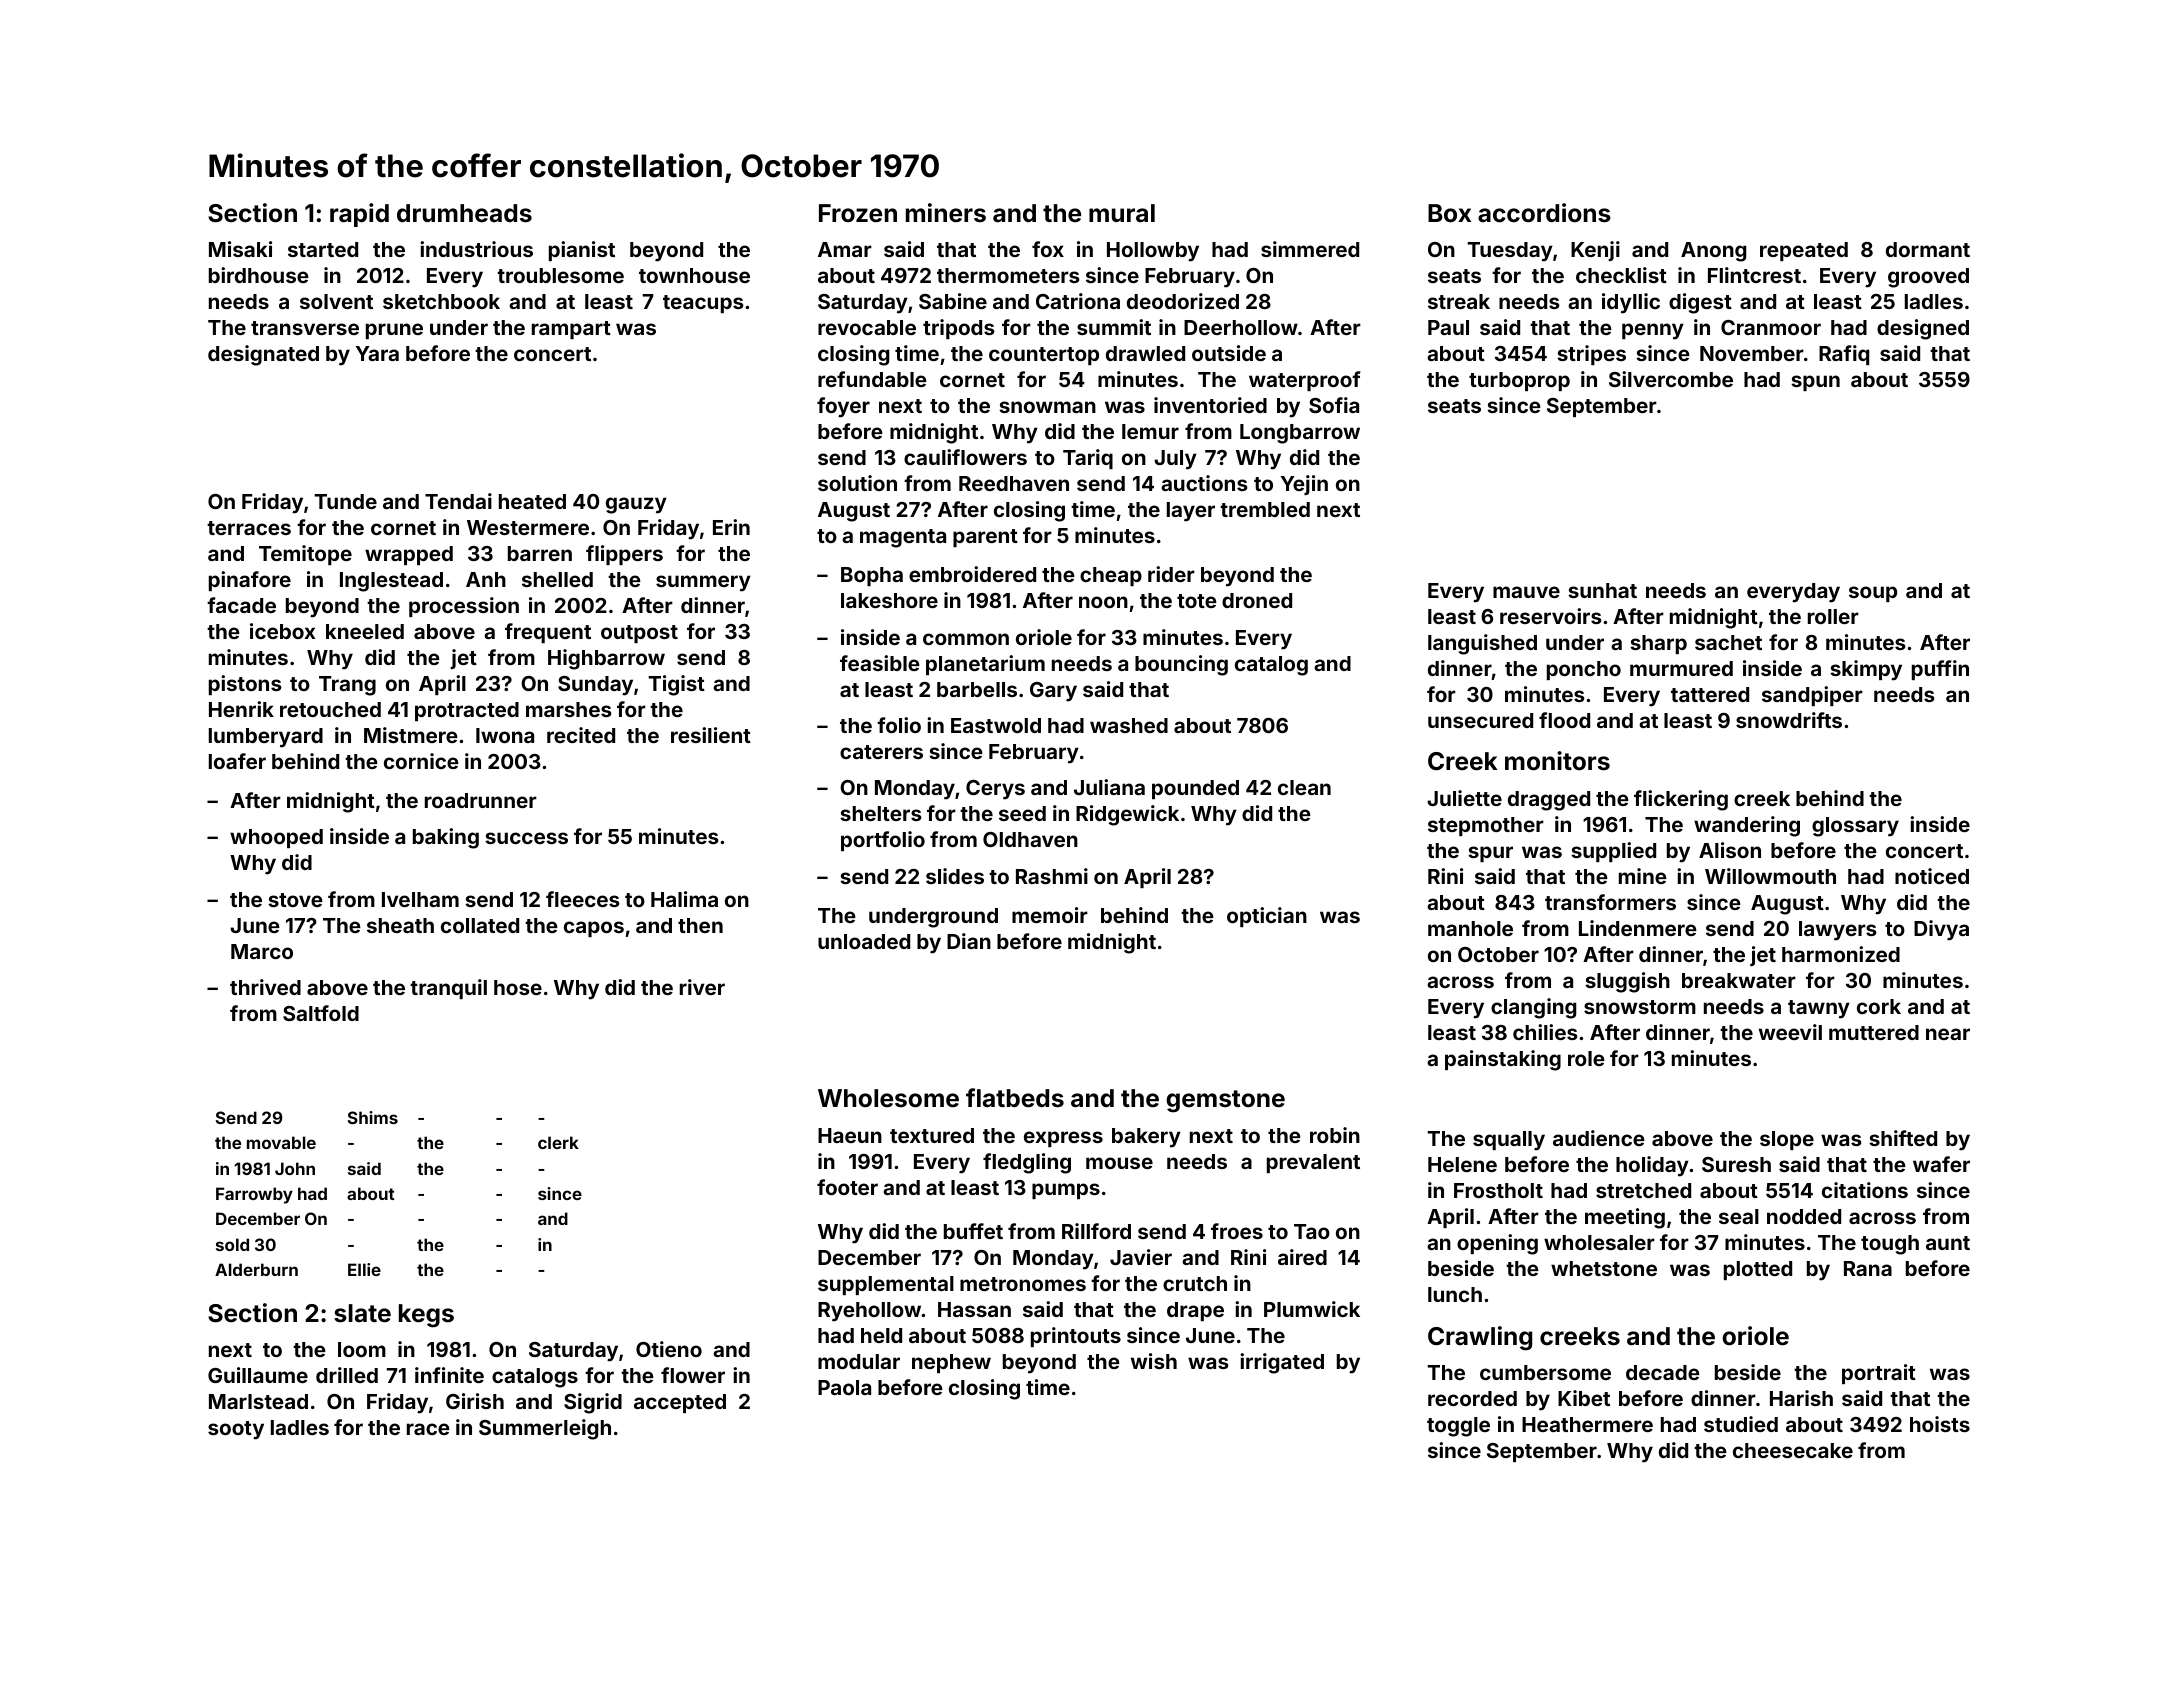 This screenshot has height=1683, width=2178. Describe the element at coordinates (373, 1117) in the screenshot. I see `Shims` at that location.
